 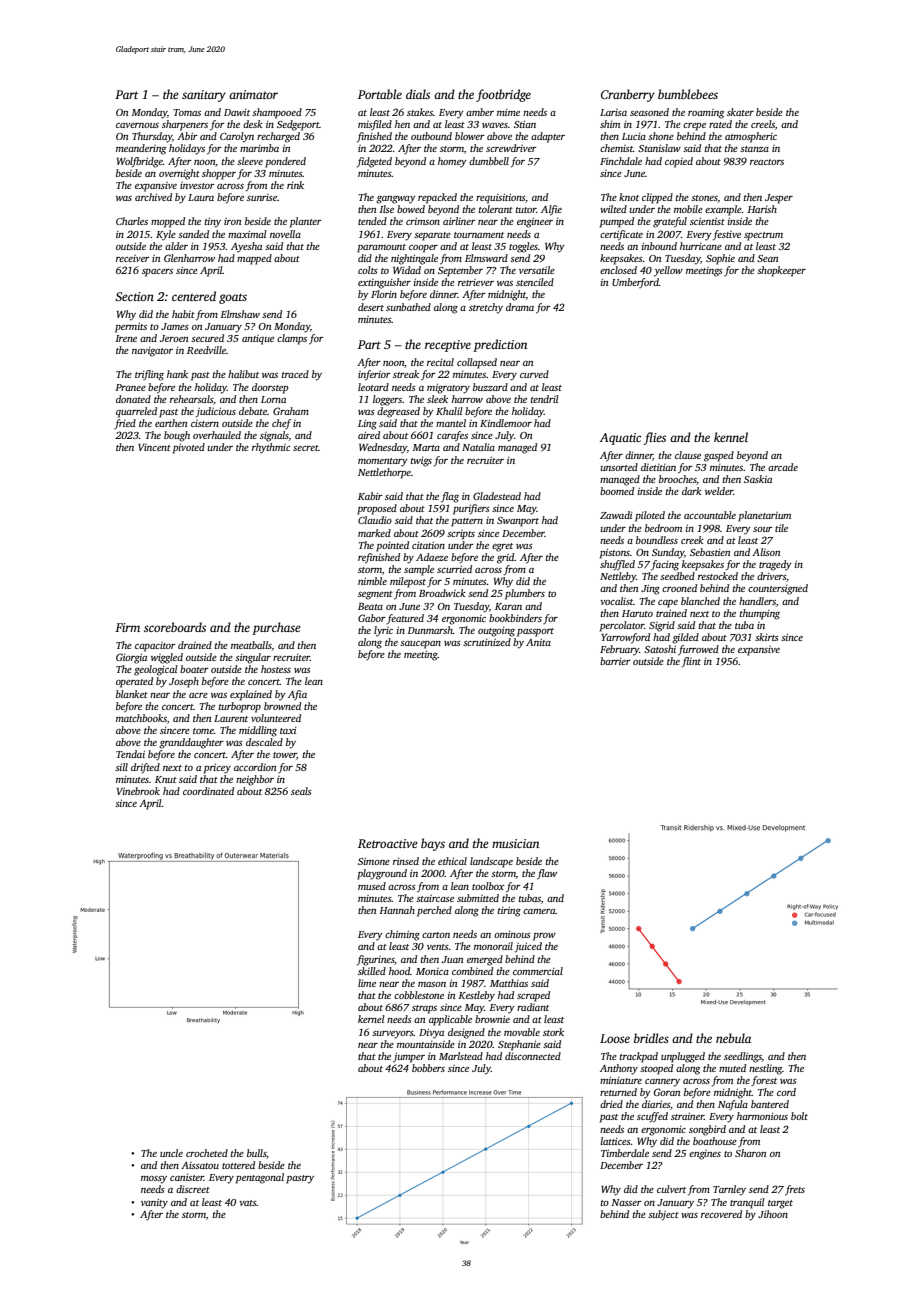 I want to click on flies, so click(x=654, y=438).
